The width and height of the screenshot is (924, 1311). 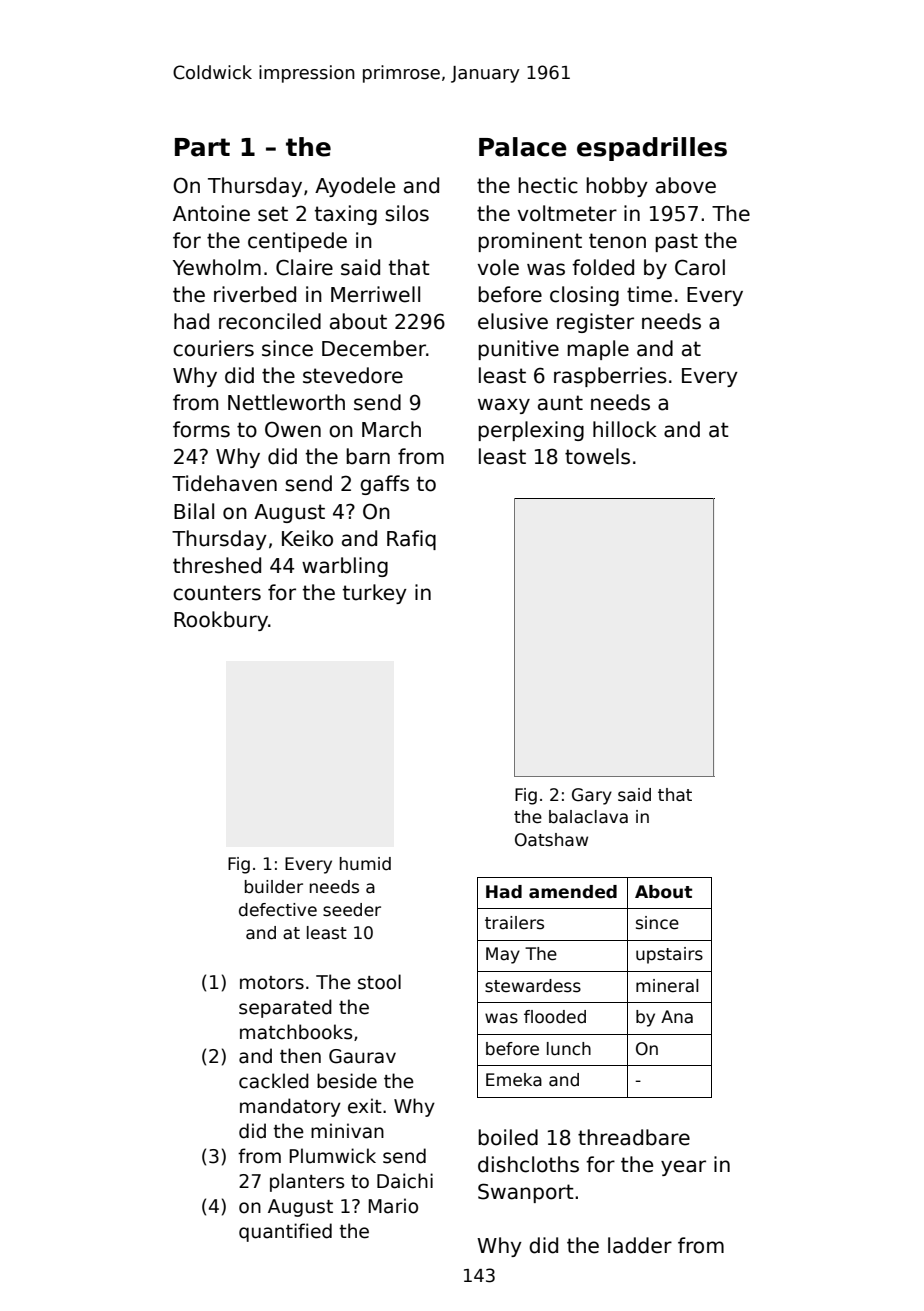 What do you see at coordinates (355, 187) in the screenshot?
I see `Ayodele` at bounding box center [355, 187].
